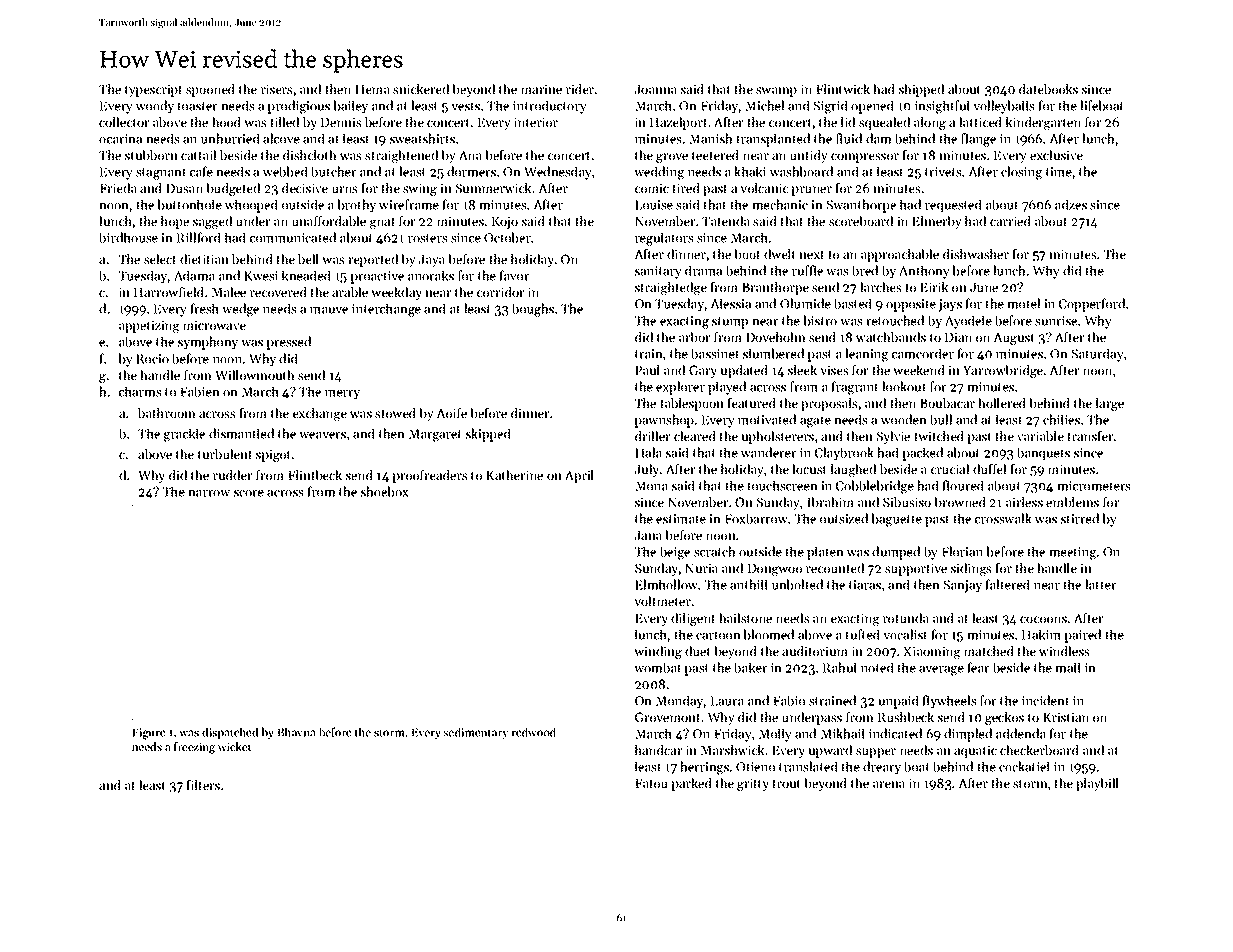  I want to click on upholsterers, so click(778, 437).
